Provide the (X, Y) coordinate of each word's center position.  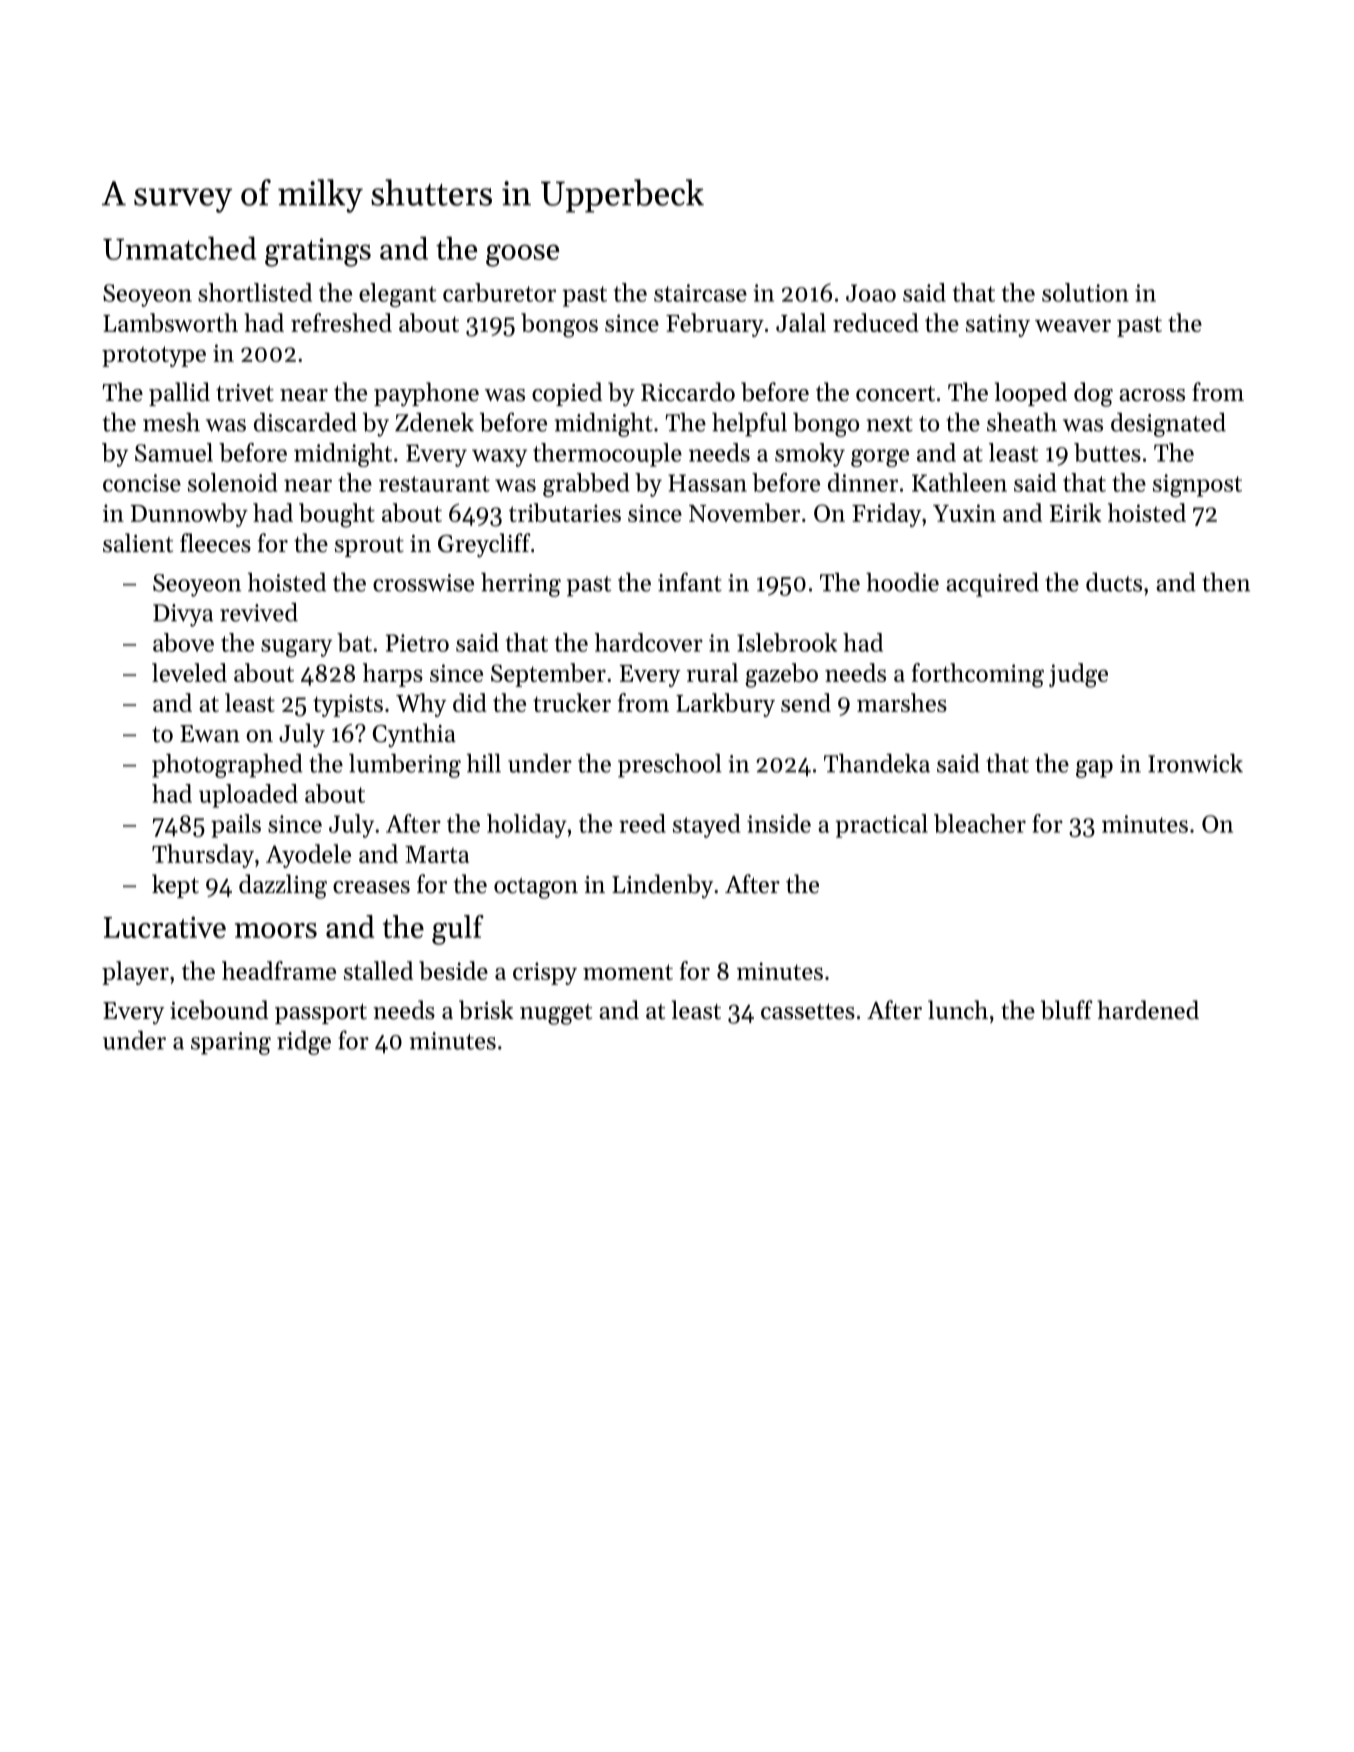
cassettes (808, 1012)
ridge (304, 1043)
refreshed (341, 322)
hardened (1148, 1010)
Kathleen (959, 482)
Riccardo (688, 392)
